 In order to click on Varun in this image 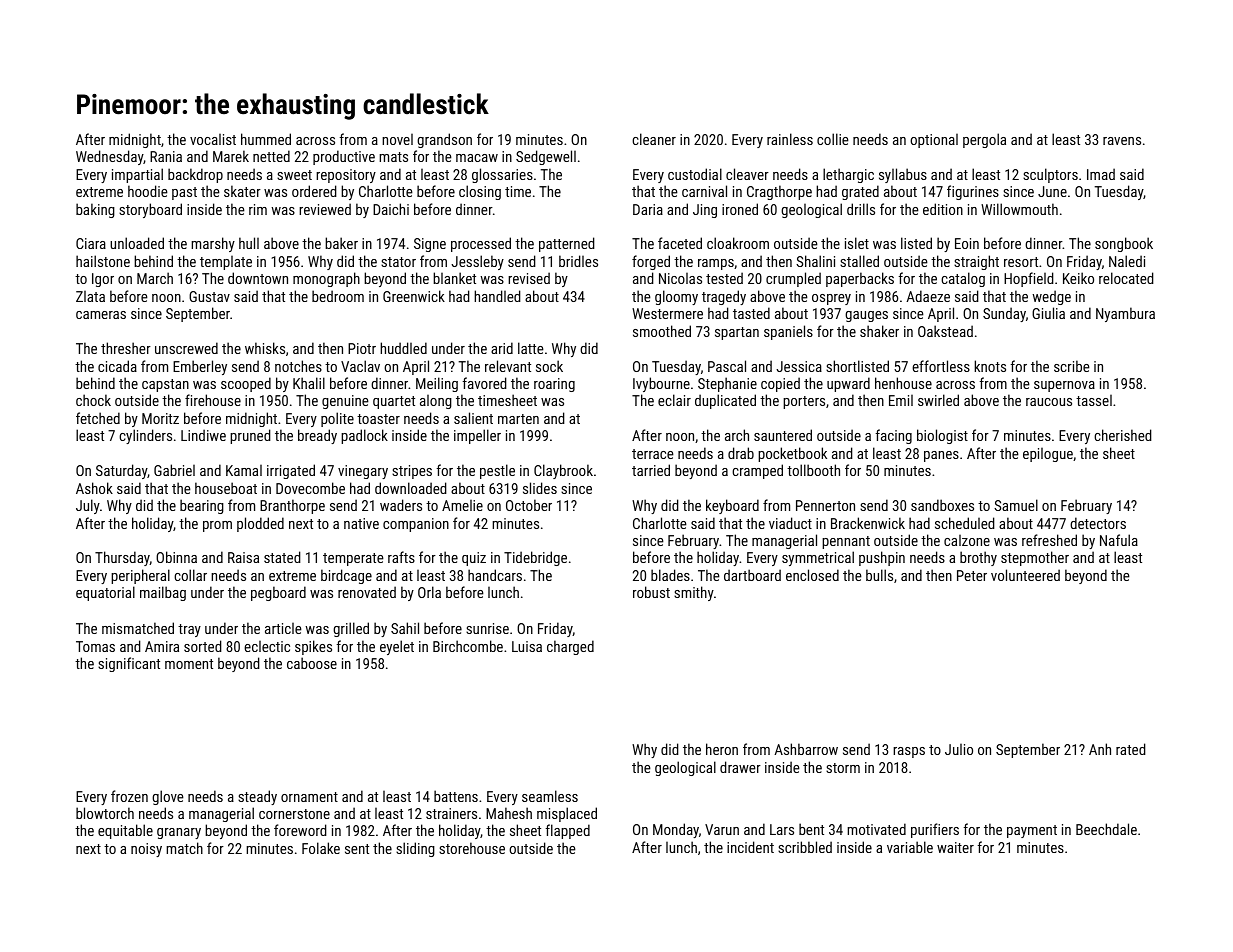, I will do `click(722, 829)`.
